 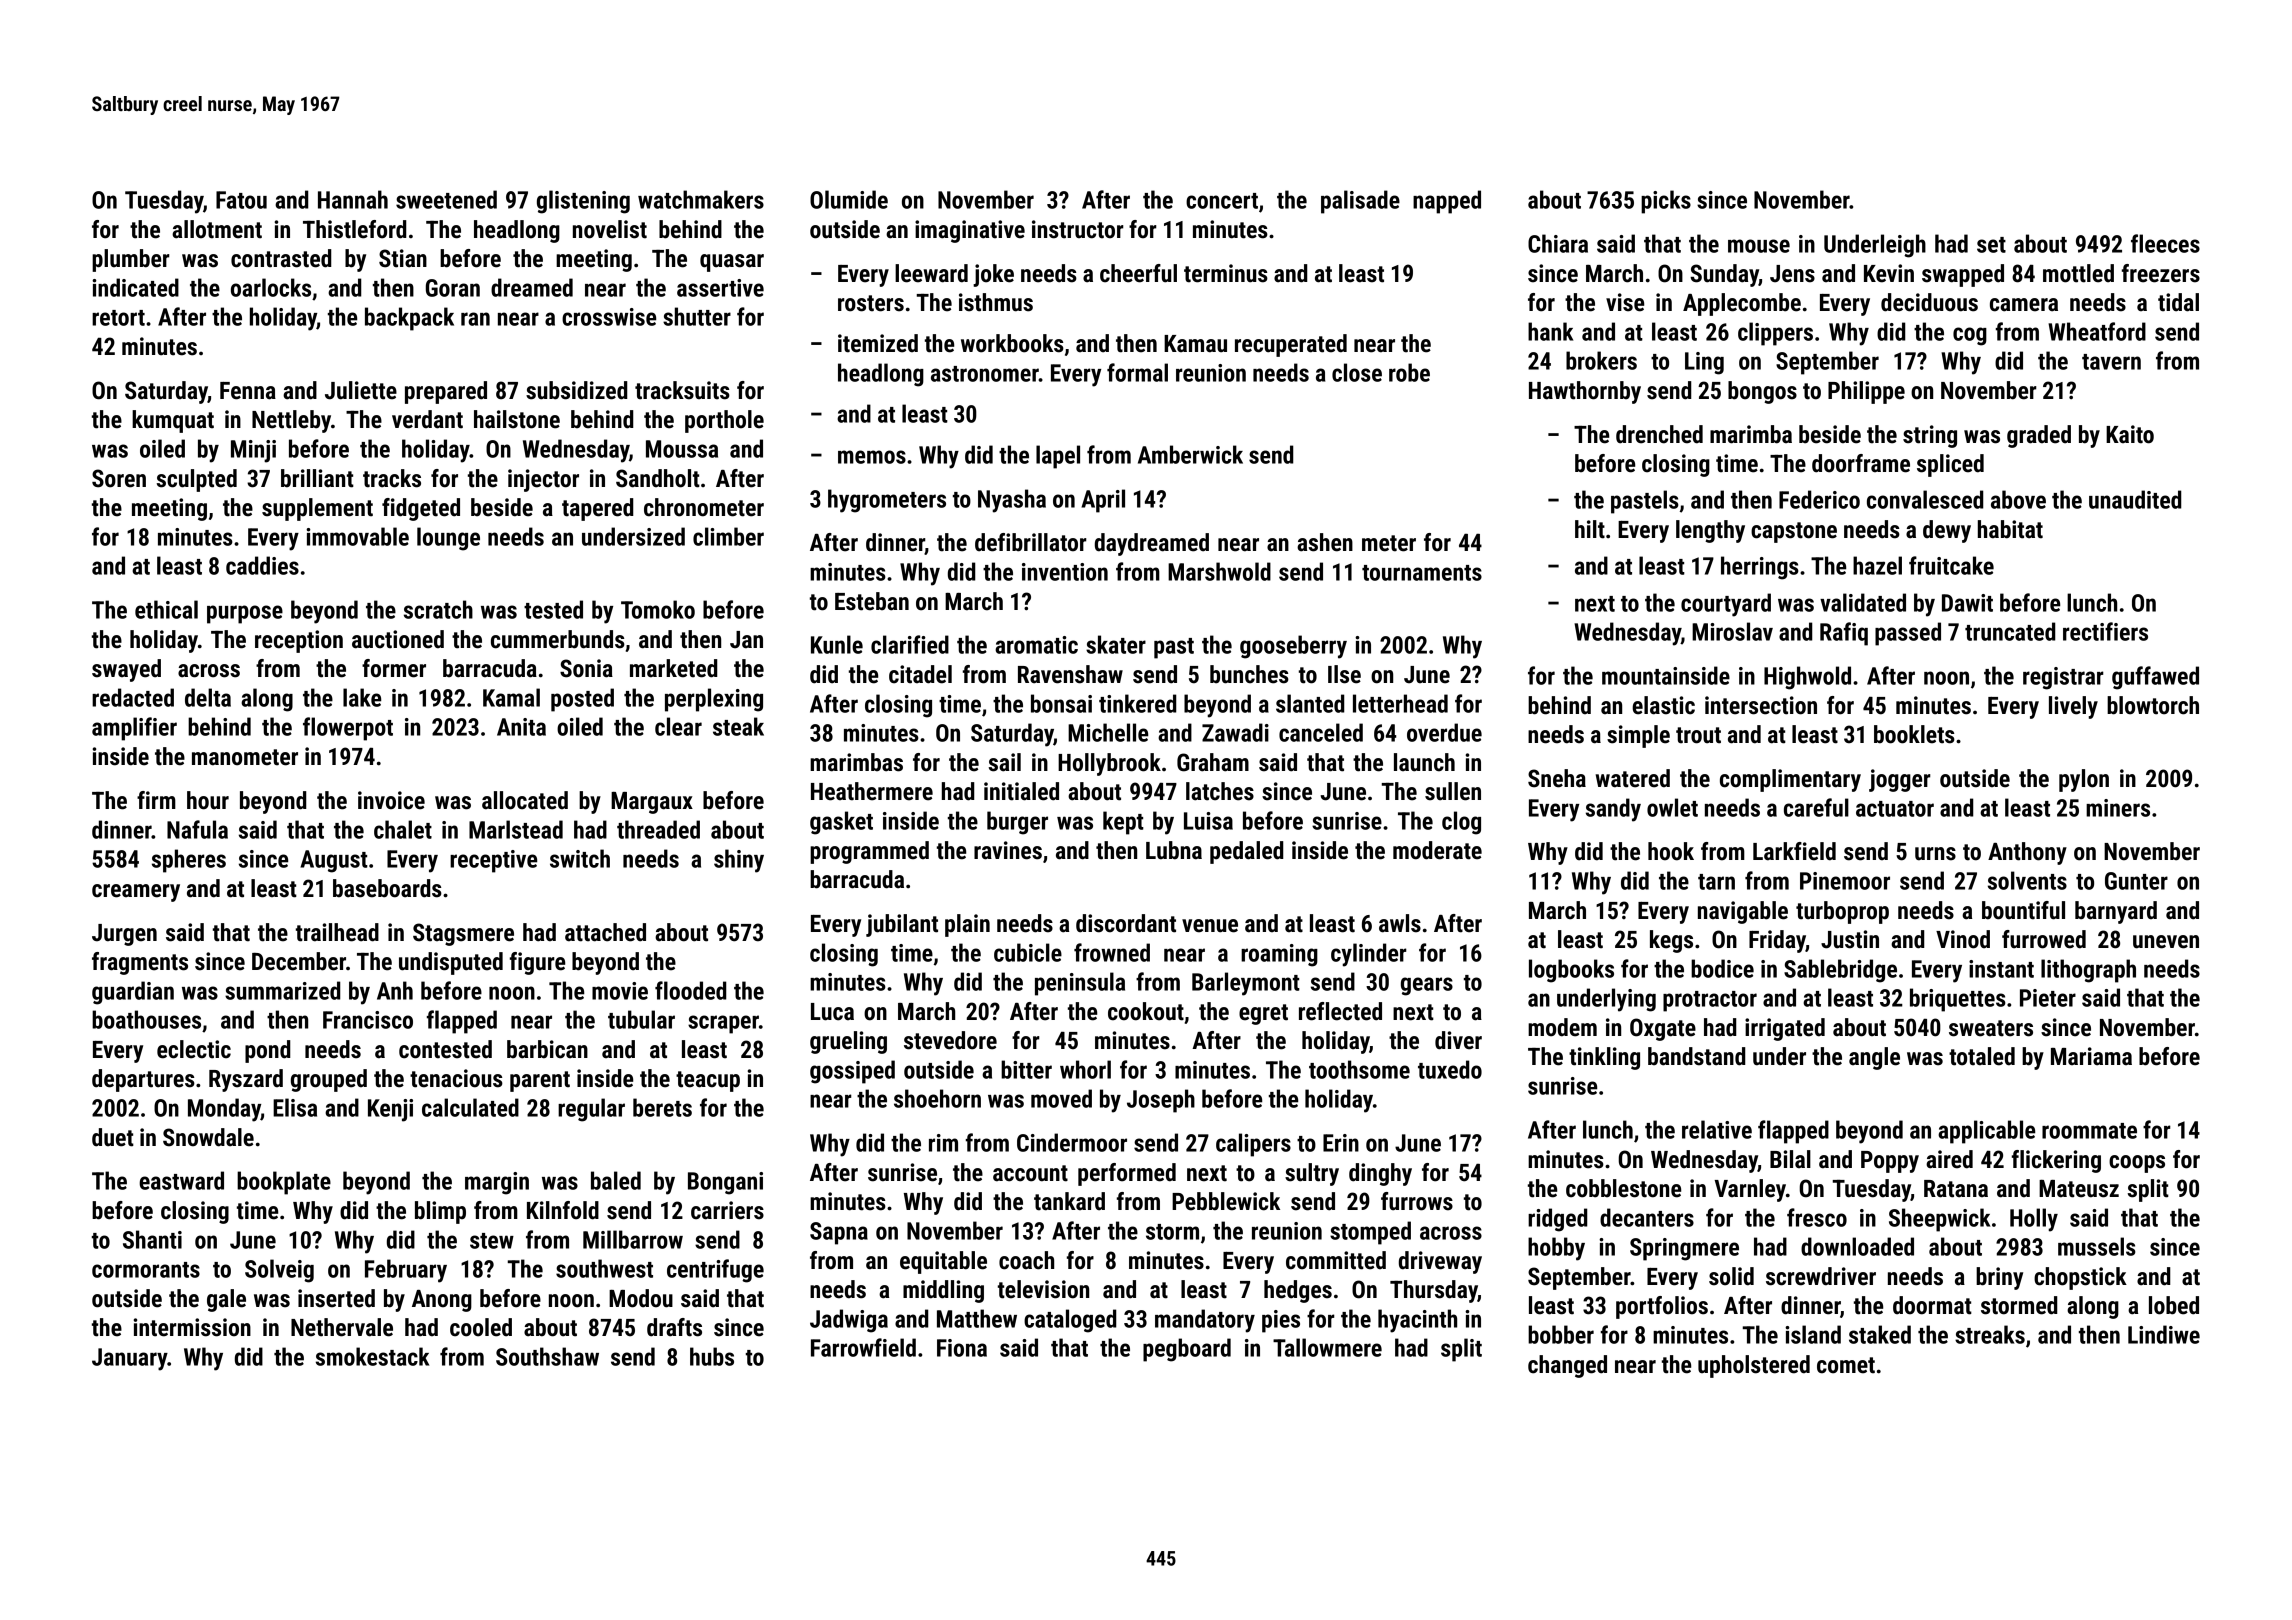 What do you see at coordinates (130, 1359) in the screenshot?
I see `January` at bounding box center [130, 1359].
